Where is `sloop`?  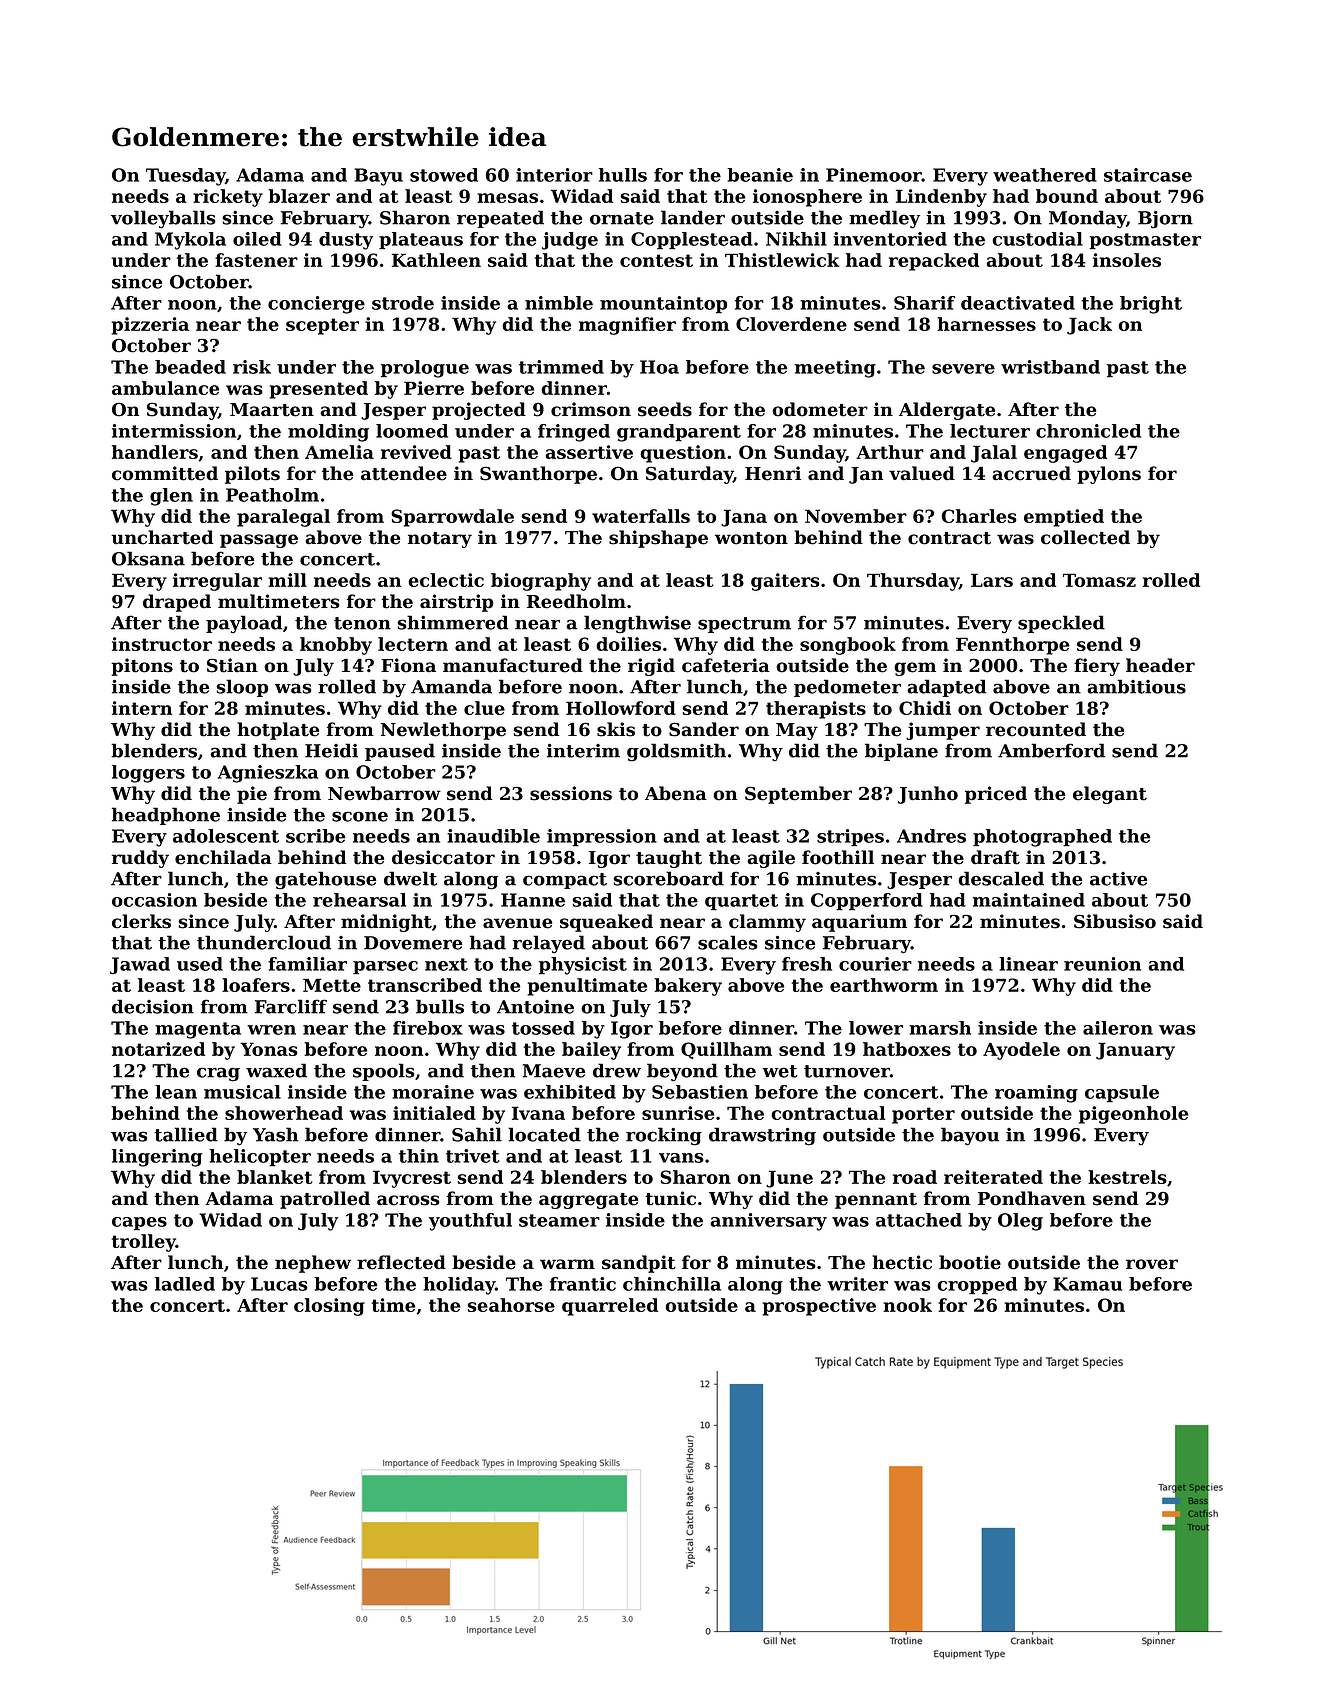
sloop is located at coordinates (242, 688).
